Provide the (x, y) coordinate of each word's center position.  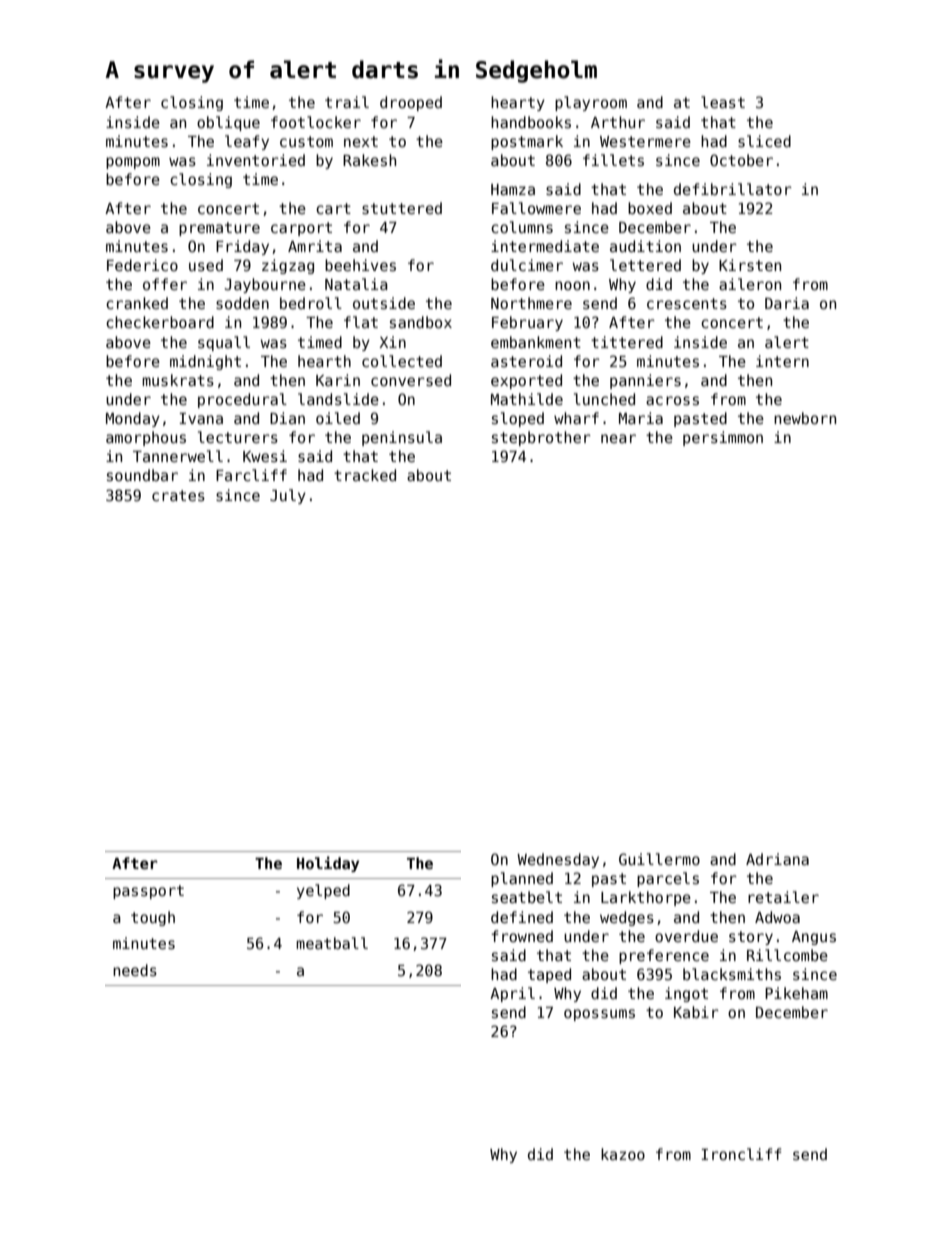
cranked (137, 303)
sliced (764, 141)
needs (135, 970)
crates (178, 495)
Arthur (618, 122)
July (288, 496)
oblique (228, 123)
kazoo (623, 1154)
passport (148, 892)
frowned (522, 936)
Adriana (777, 859)
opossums (599, 1015)
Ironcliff (741, 1154)
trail (347, 102)
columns (522, 227)
